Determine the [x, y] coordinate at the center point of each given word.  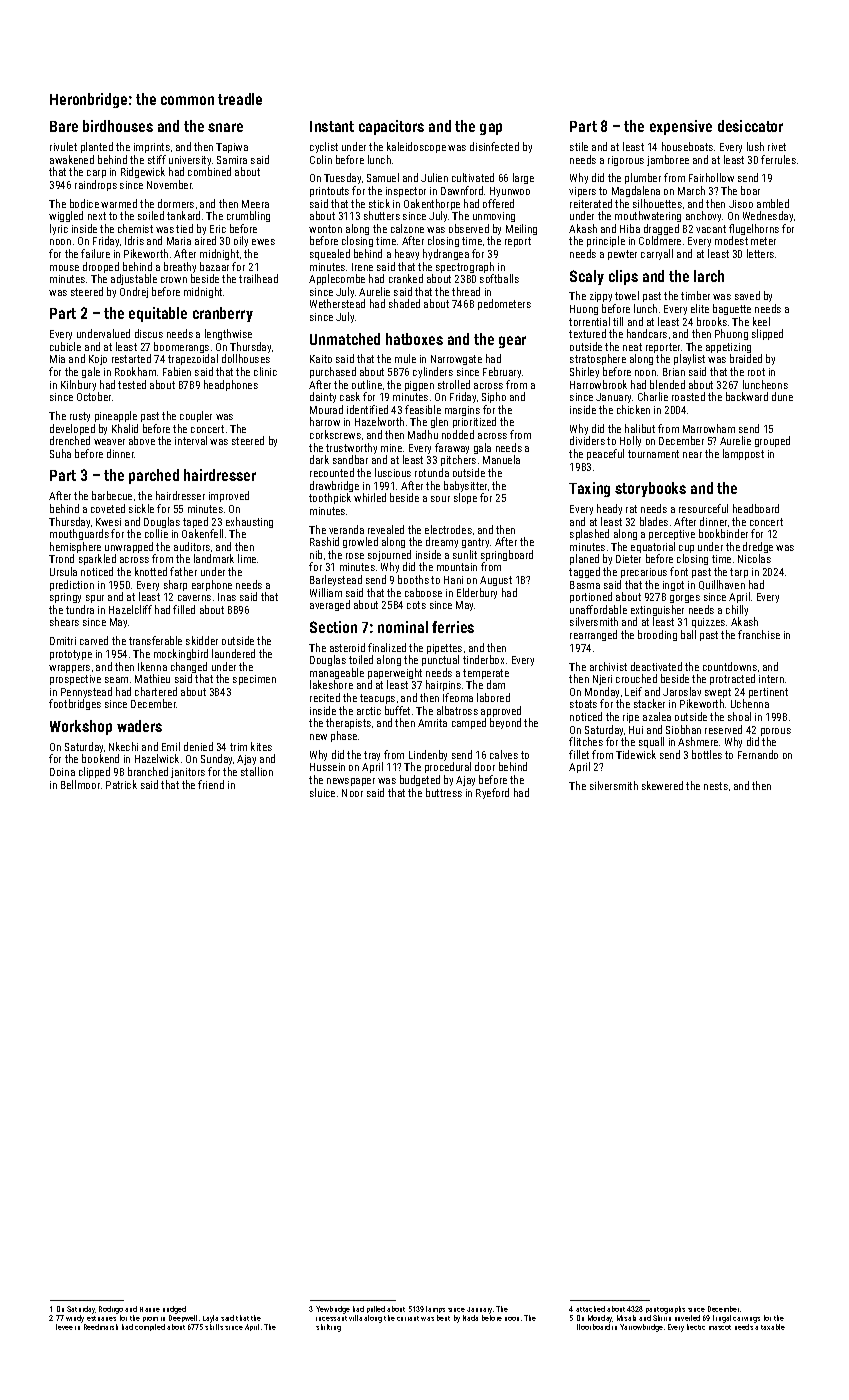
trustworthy [351, 448]
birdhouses [118, 126]
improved [229, 496]
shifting [328, 1328]
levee [64, 1327]
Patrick [121, 784]
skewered [662, 785]
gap [491, 129]
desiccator [750, 126]
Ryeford [492, 793]
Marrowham [709, 428]
